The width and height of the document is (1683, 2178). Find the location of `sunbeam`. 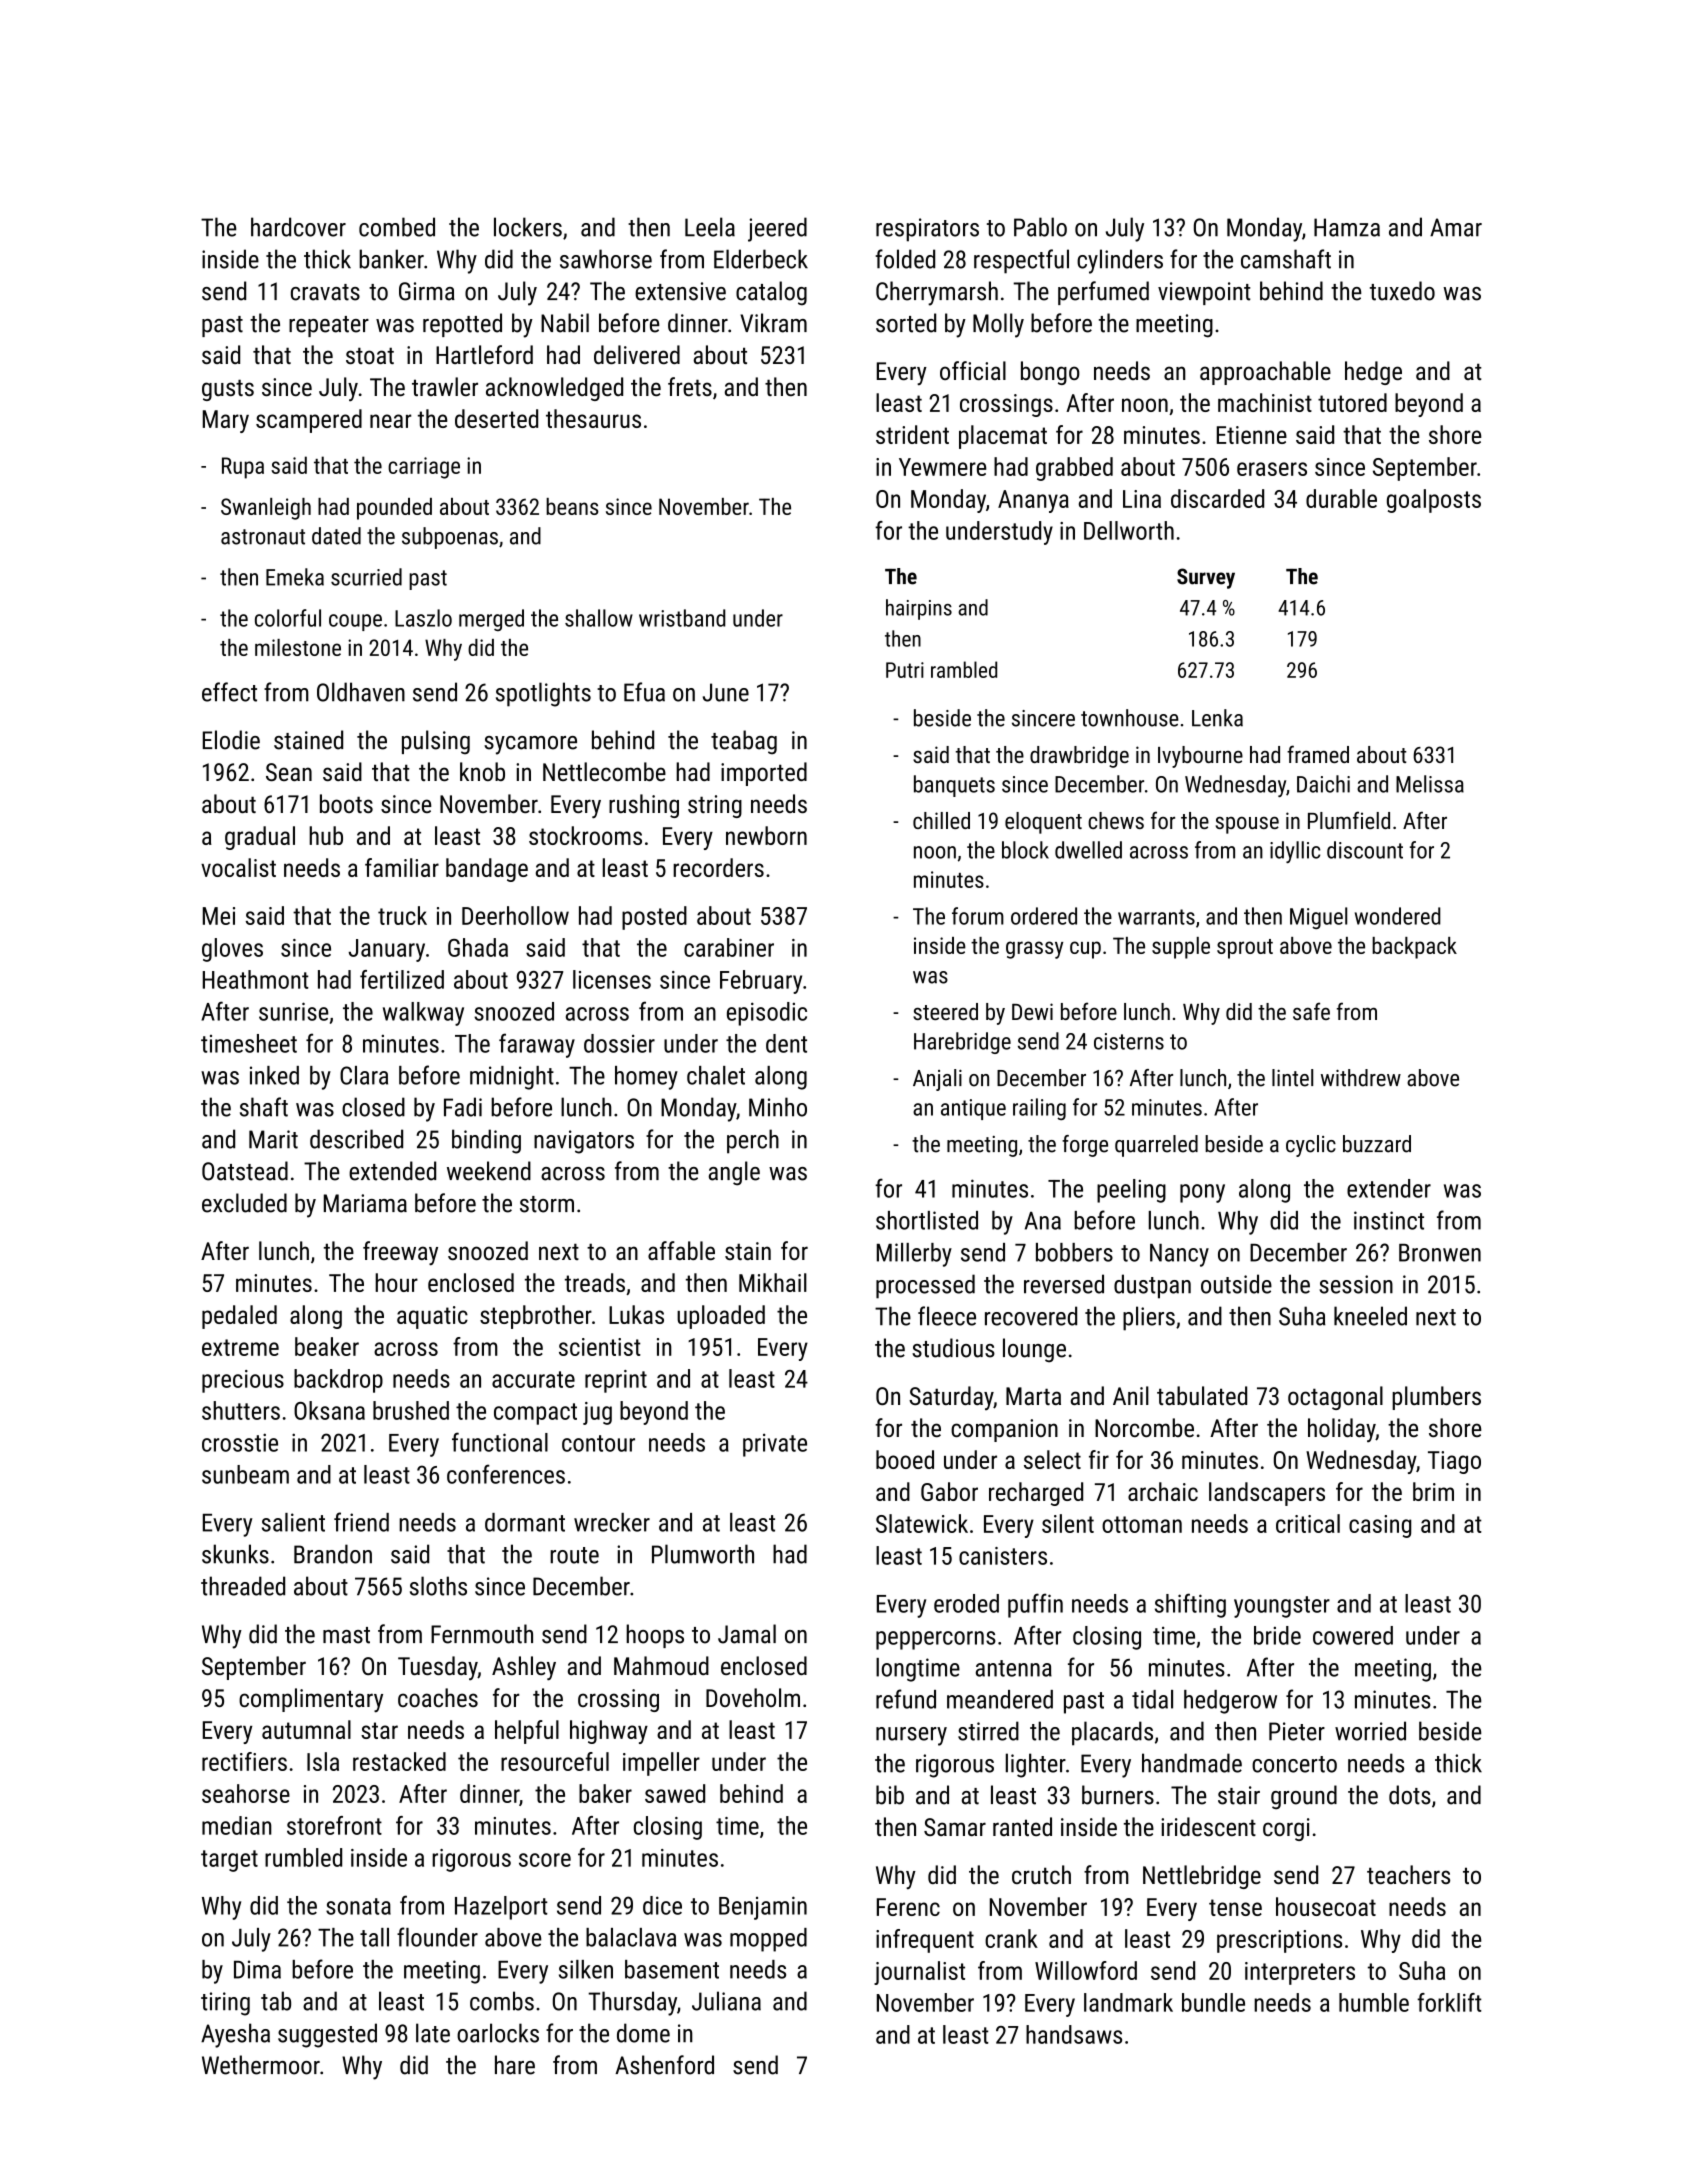

sunbeam is located at coordinates (245, 1474).
